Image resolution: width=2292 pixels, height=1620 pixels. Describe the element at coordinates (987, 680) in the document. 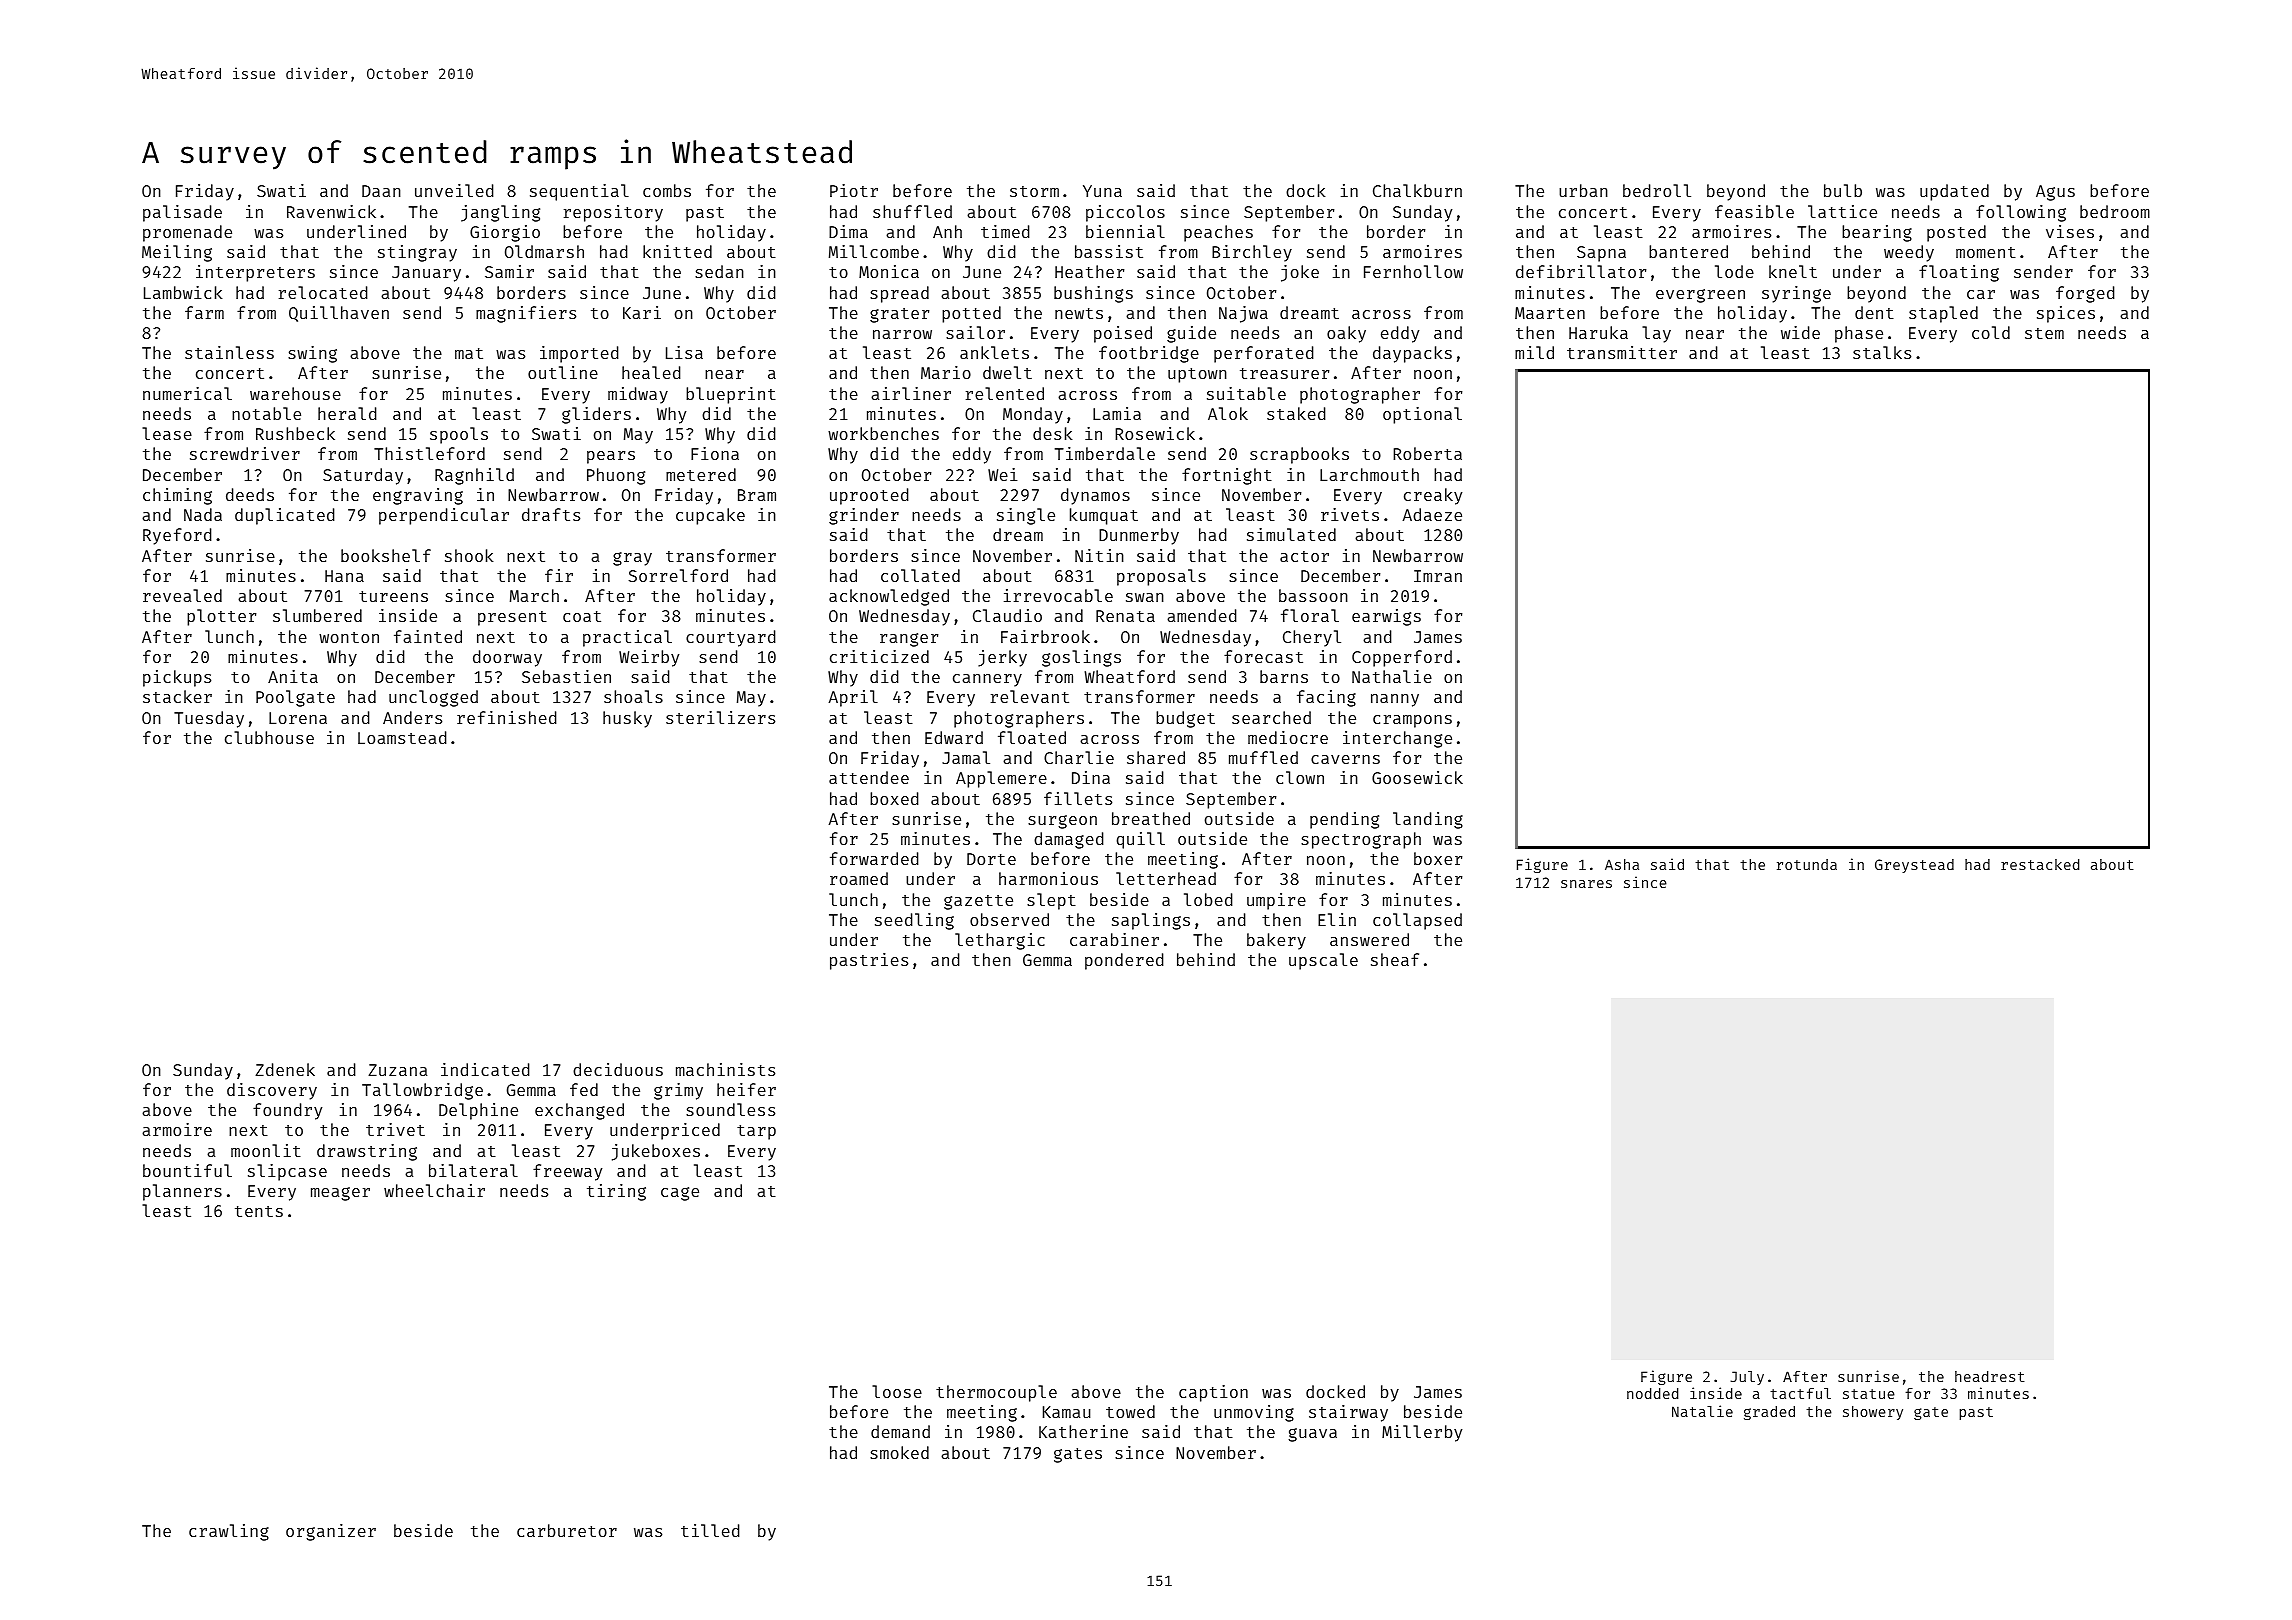

I see `cannery` at that location.
